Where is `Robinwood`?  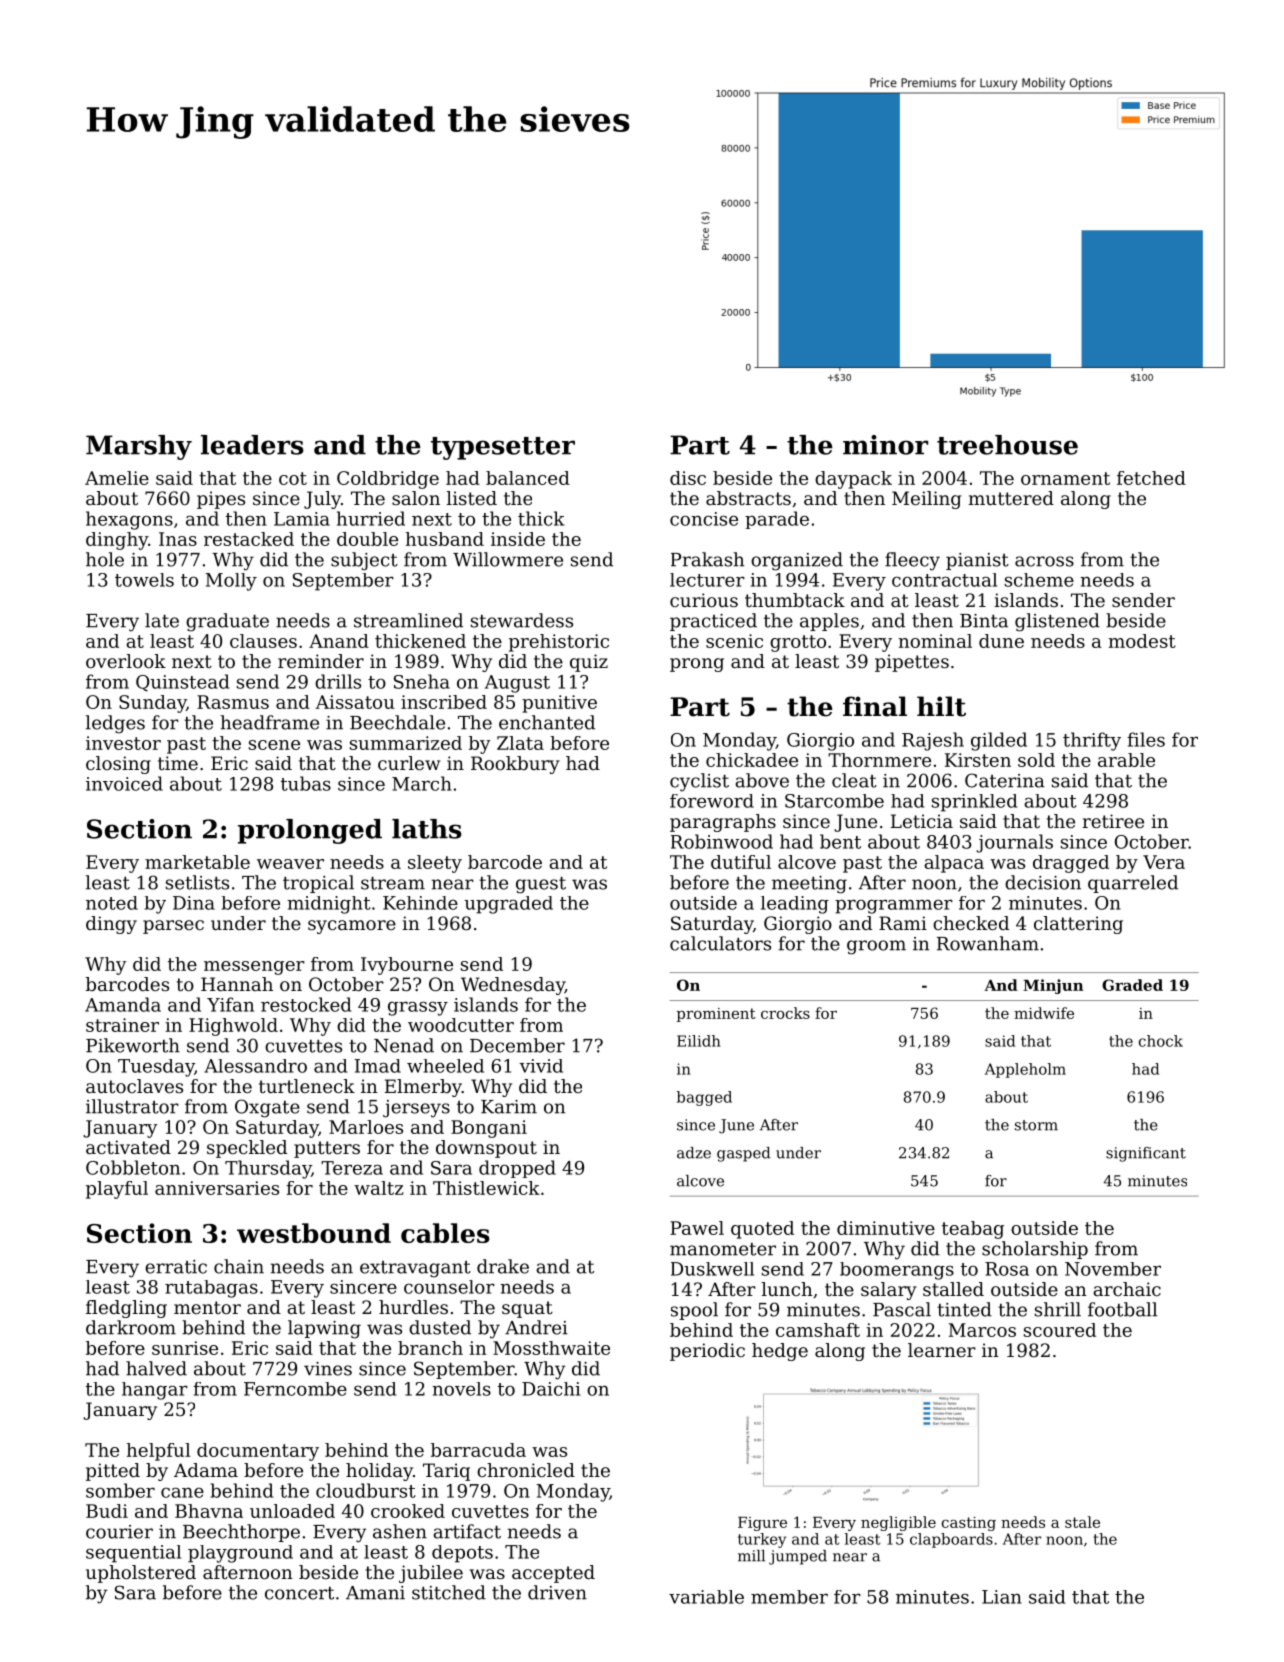 Robinwood is located at coordinates (722, 841).
